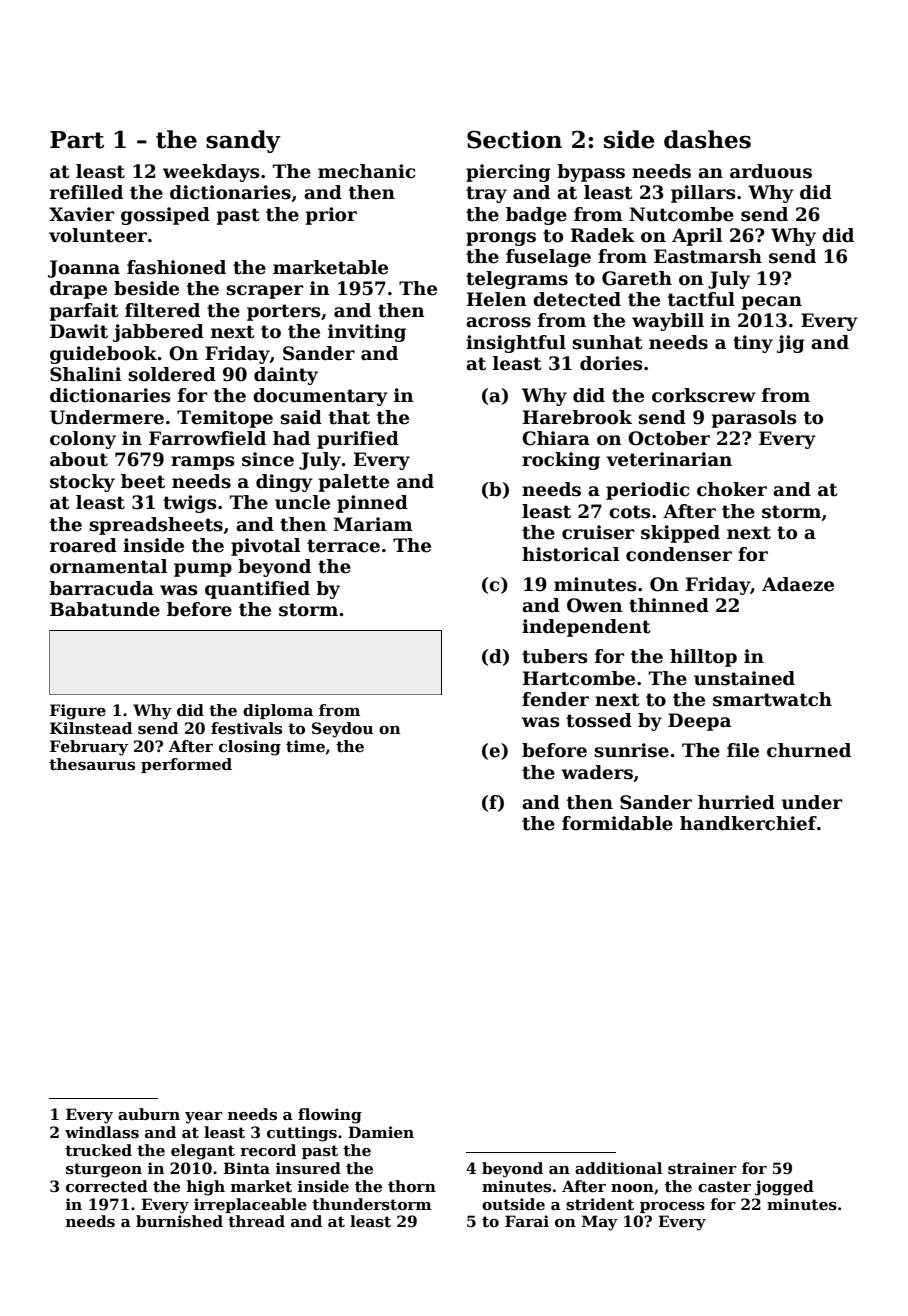 The width and height of the document is (908, 1316). I want to click on Farai, so click(527, 1221).
